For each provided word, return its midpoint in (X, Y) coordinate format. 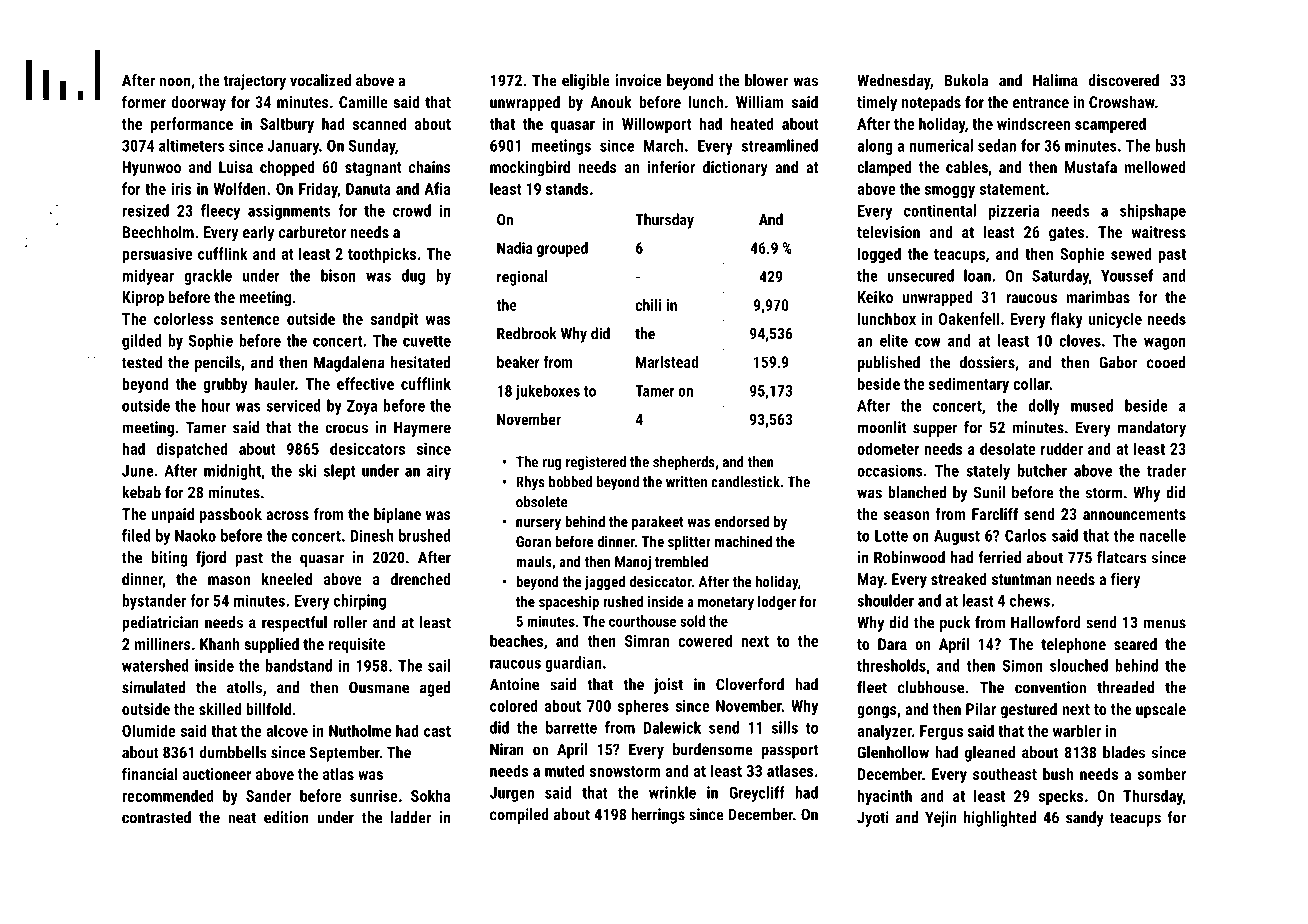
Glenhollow (893, 752)
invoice (638, 80)
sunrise (374, 795)
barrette (571, 727)
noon (174, 82)
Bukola (966, 80)
